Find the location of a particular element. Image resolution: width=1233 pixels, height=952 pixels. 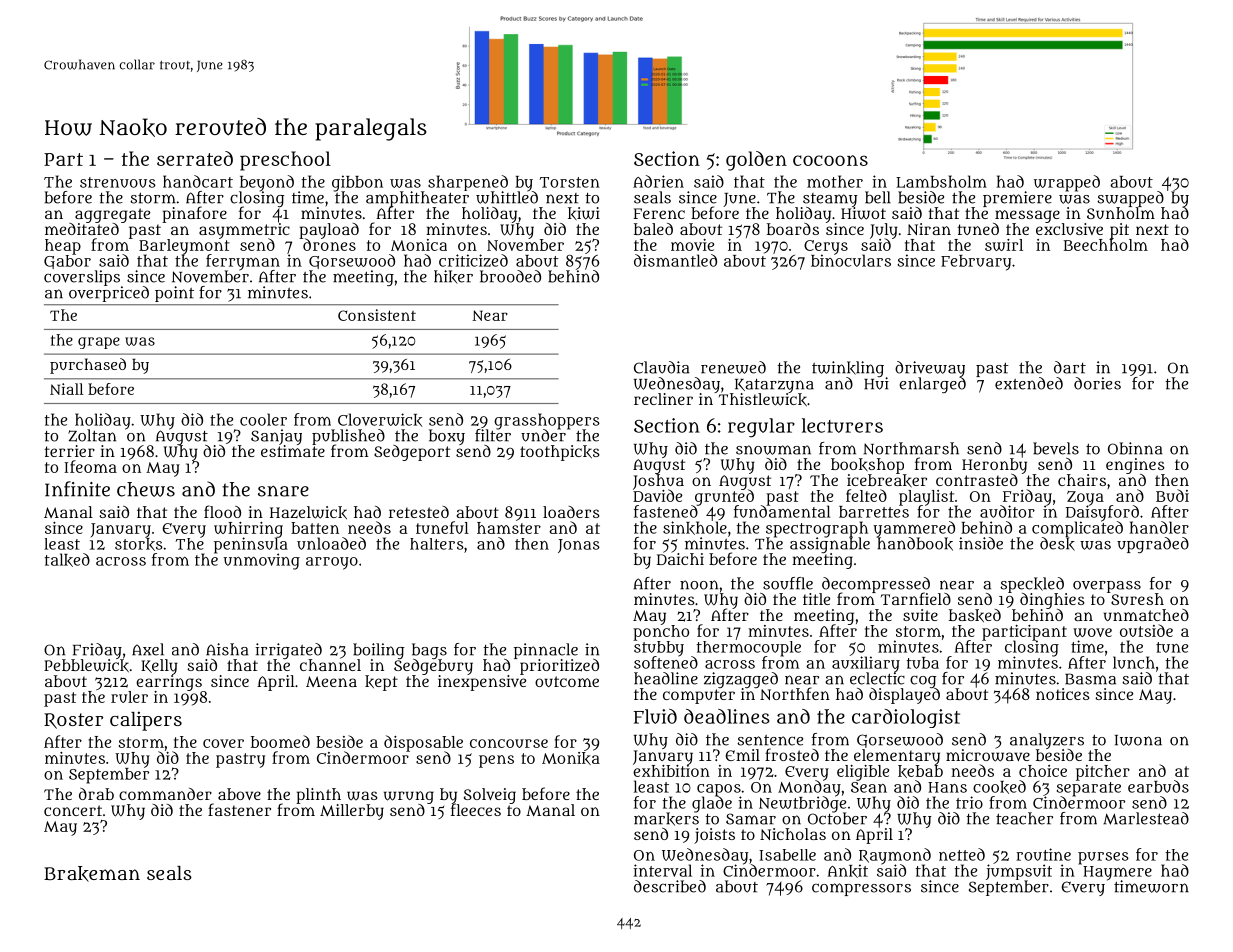

outcome is located at coordinates (567, 681).
